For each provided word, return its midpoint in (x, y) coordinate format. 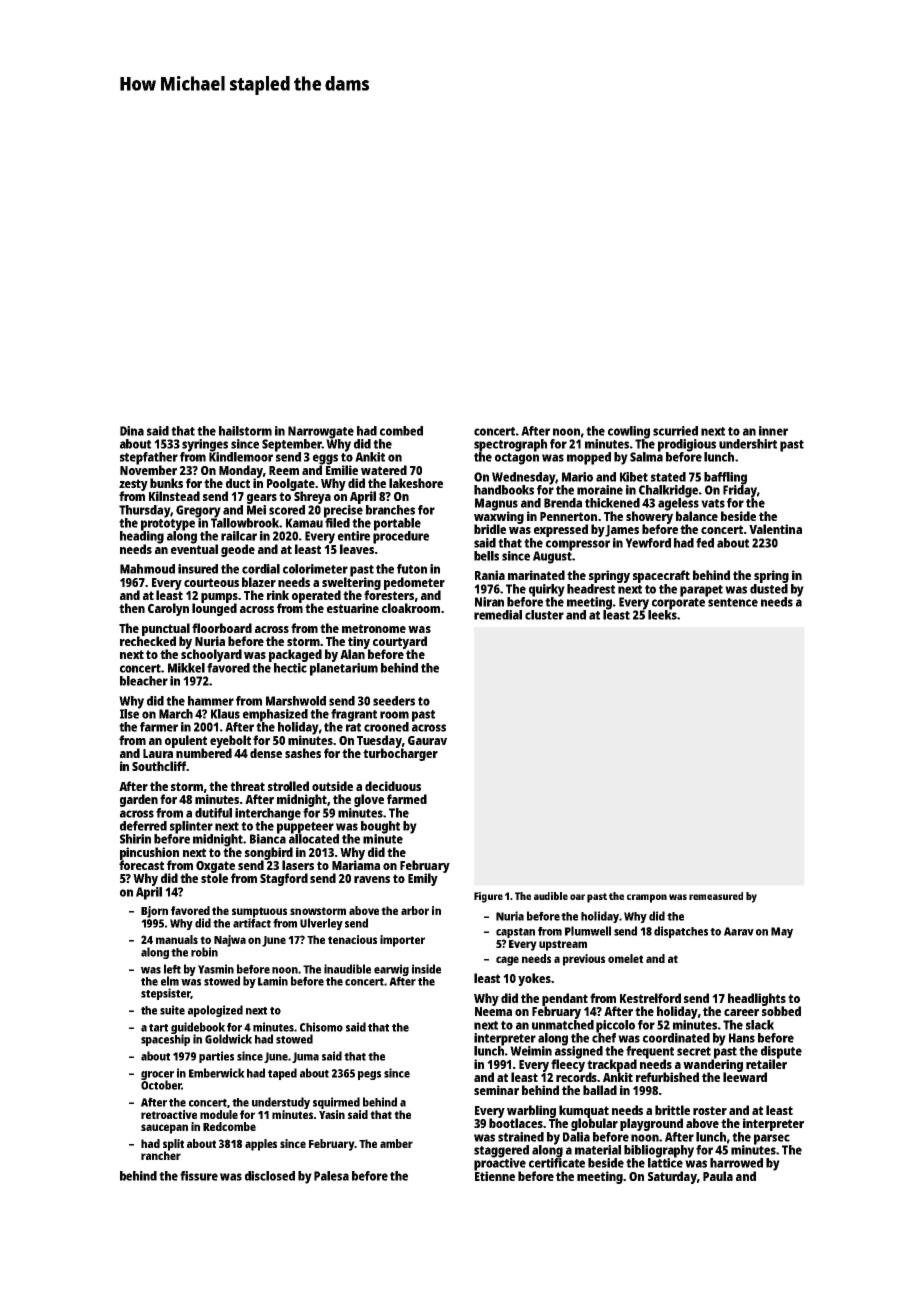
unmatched (563, 1025)
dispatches (681, 932)
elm (170, 981)
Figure (488, 897)
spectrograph (510, 445)
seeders (394, 701)
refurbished (667, 1077)
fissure (199, 1176)
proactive (500, 1164)
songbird (269, 853)
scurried (675, 431)
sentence (733, 602)
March (176, 714)
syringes (205, 445)
